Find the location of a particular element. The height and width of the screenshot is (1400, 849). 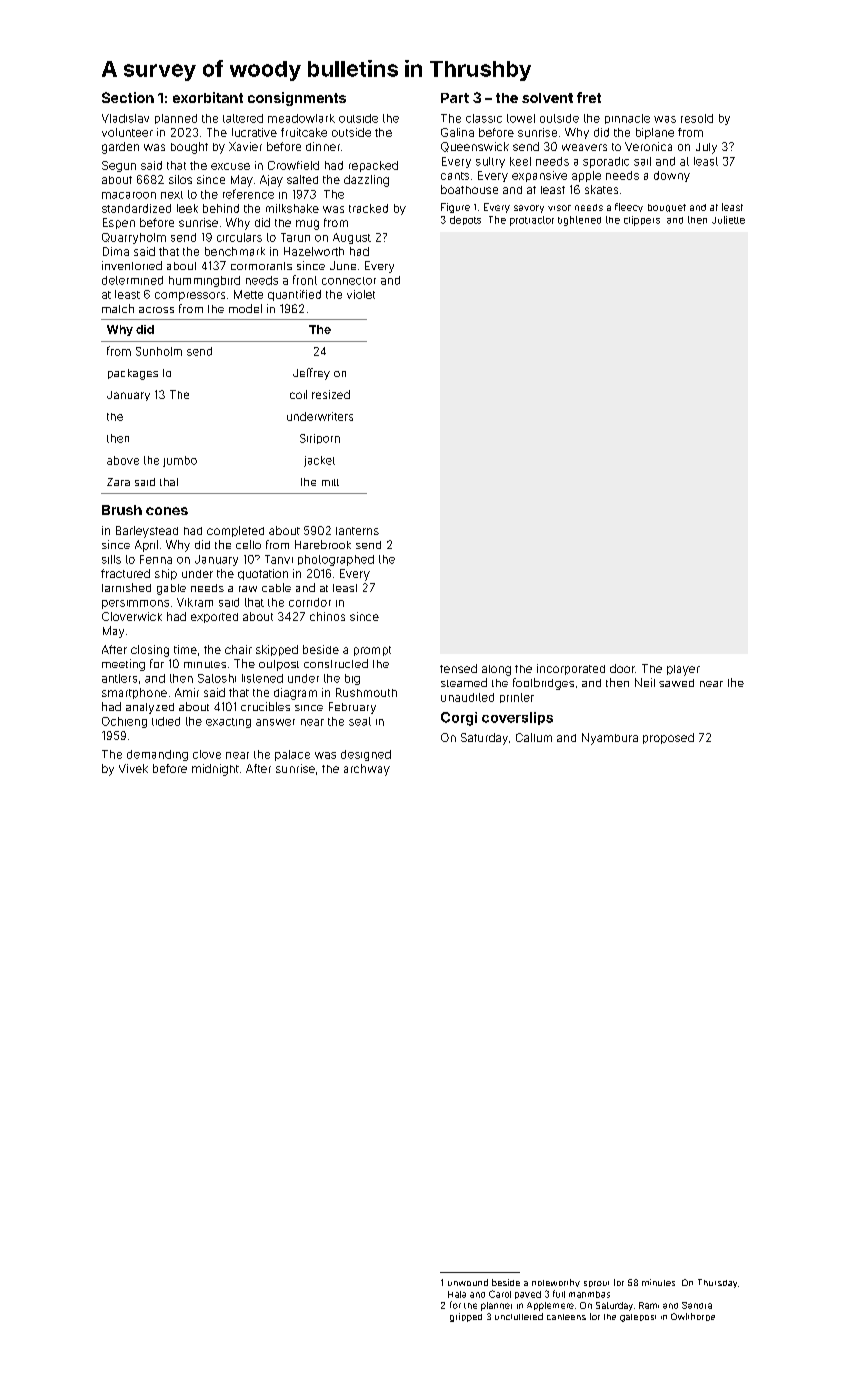

coverslips is located at coordinates (517, 718).
